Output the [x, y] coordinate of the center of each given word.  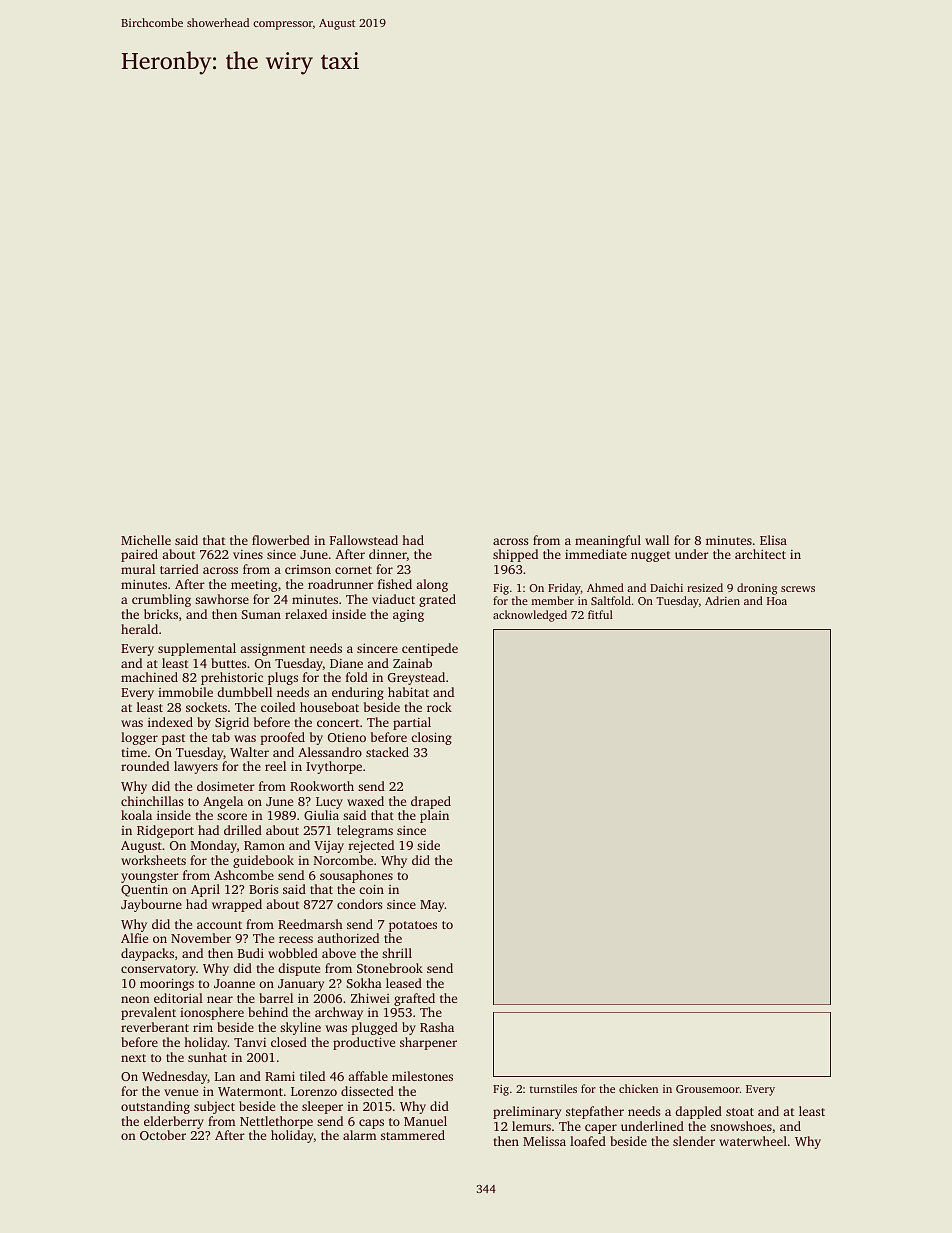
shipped [515, 555]
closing [431, 738]
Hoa [777, 601]
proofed [282, 738]
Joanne [234, 983]
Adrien [722, 600]
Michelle [146, 540]
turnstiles [553, 1088]
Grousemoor [708, 1089]
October [163, 1135]
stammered [413, 1135]
